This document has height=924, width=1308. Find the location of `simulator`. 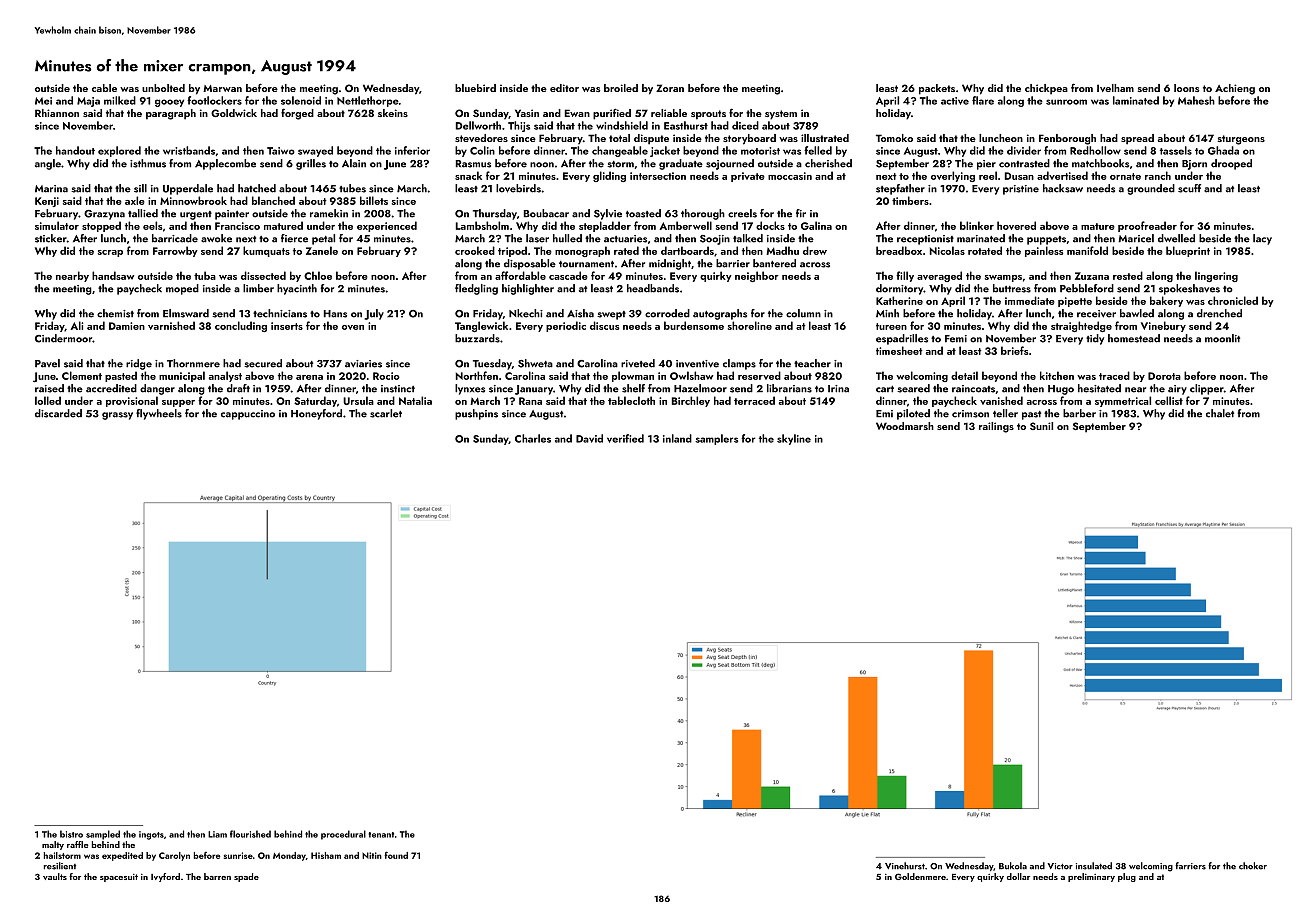

simulator is located at coordinates (57, 225).
